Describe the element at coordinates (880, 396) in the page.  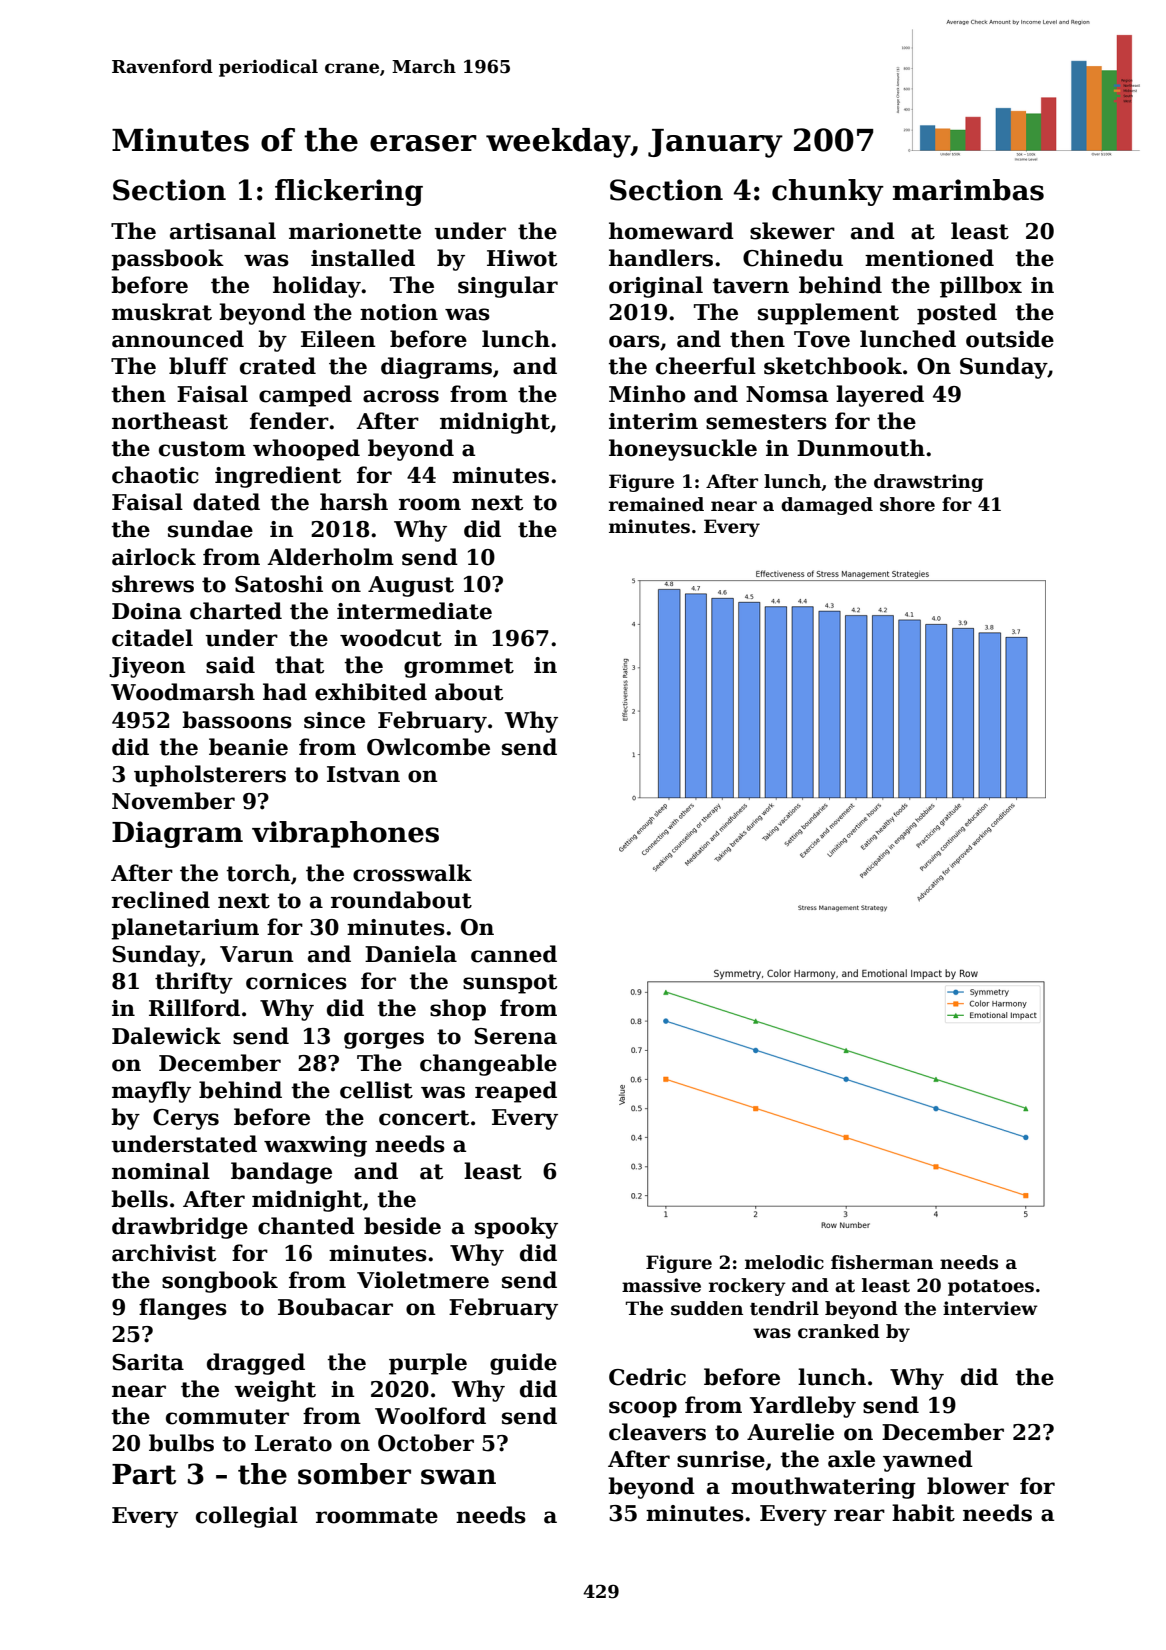
I see `layered` at that location.
